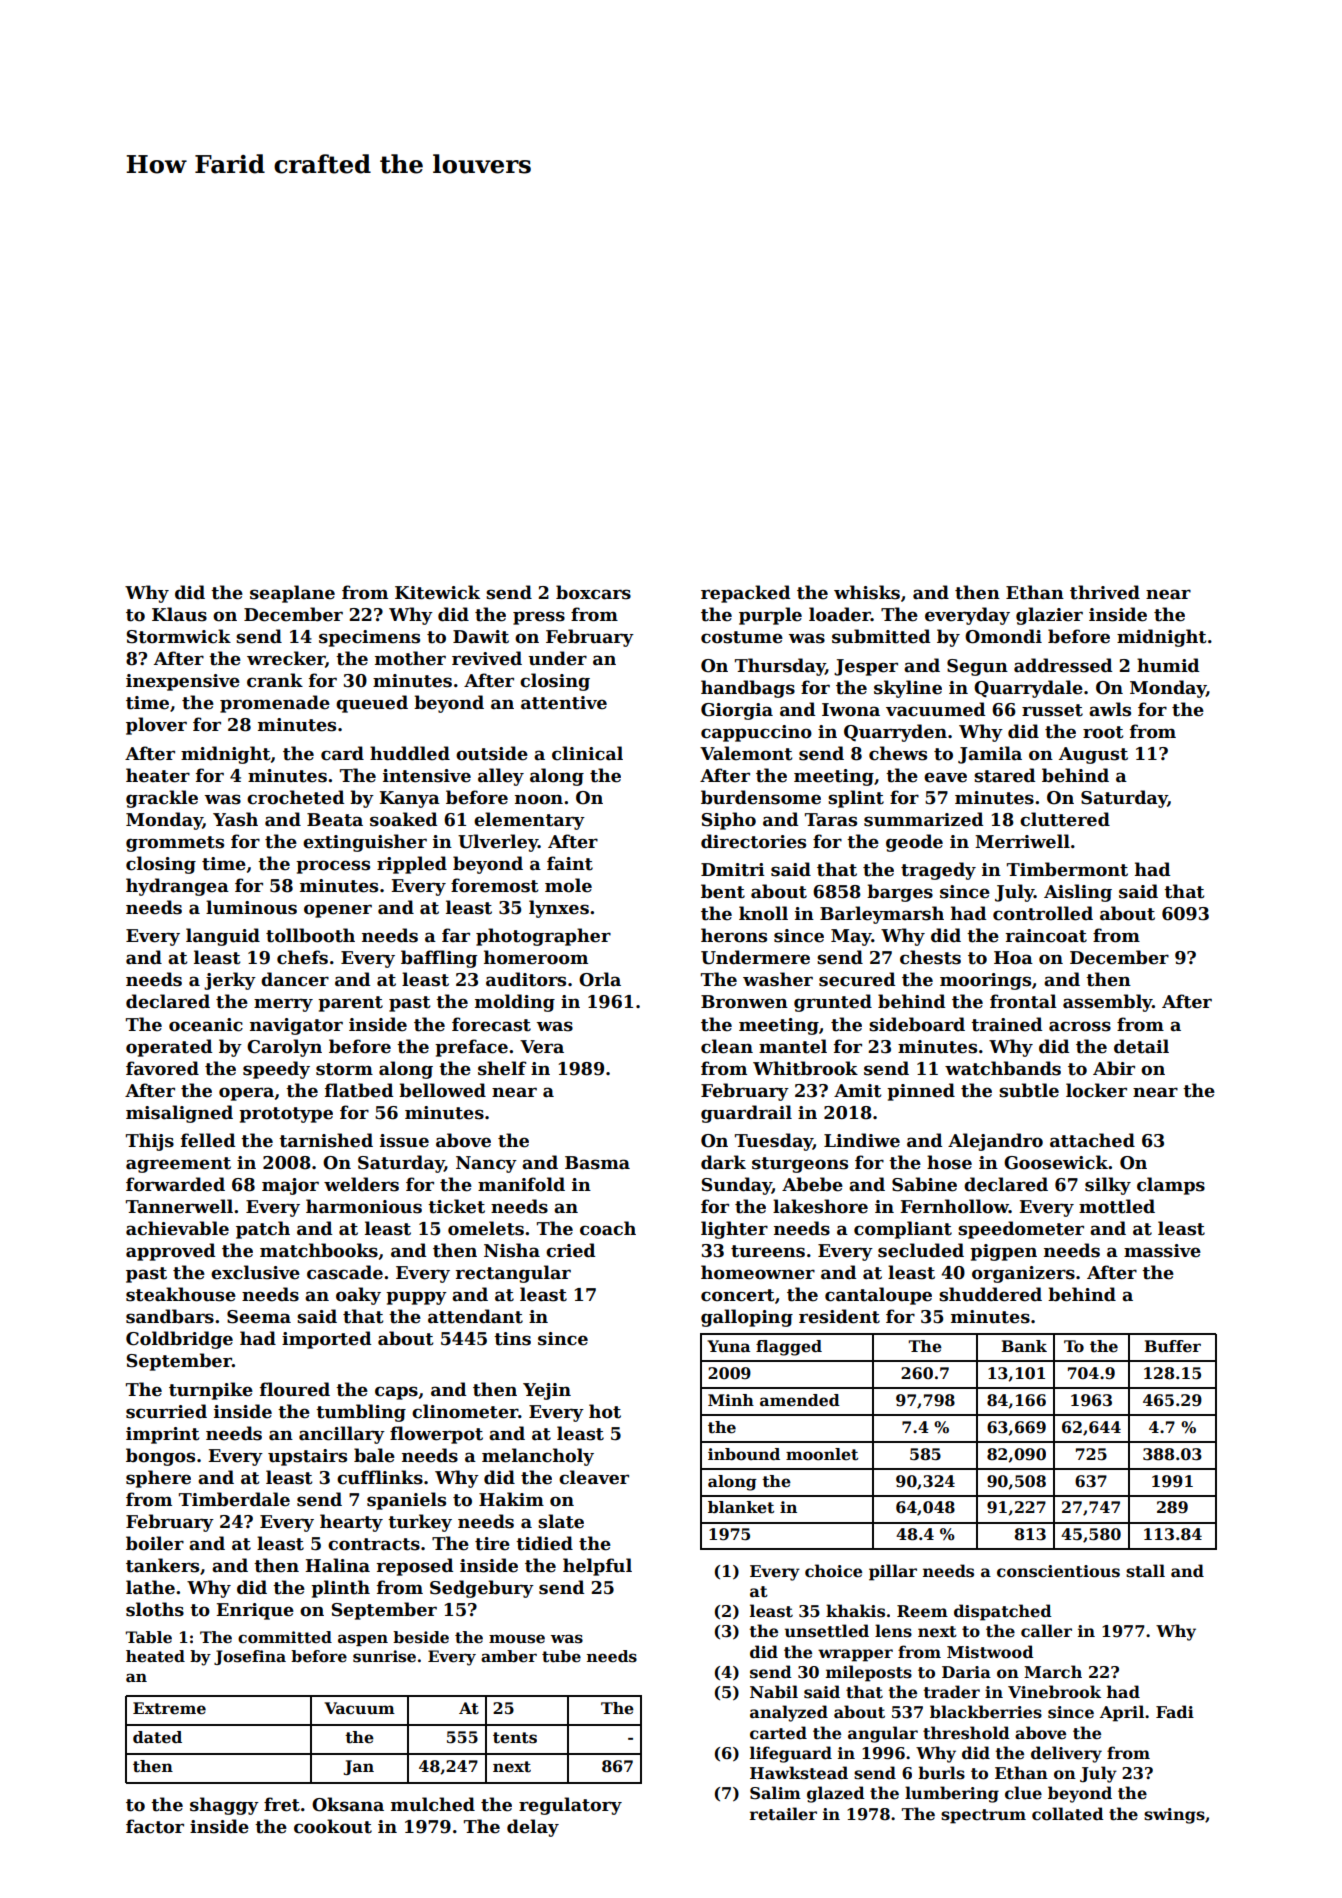 The image size is (1342, 1898). I want to click on boxcars, so click(593, 592).
